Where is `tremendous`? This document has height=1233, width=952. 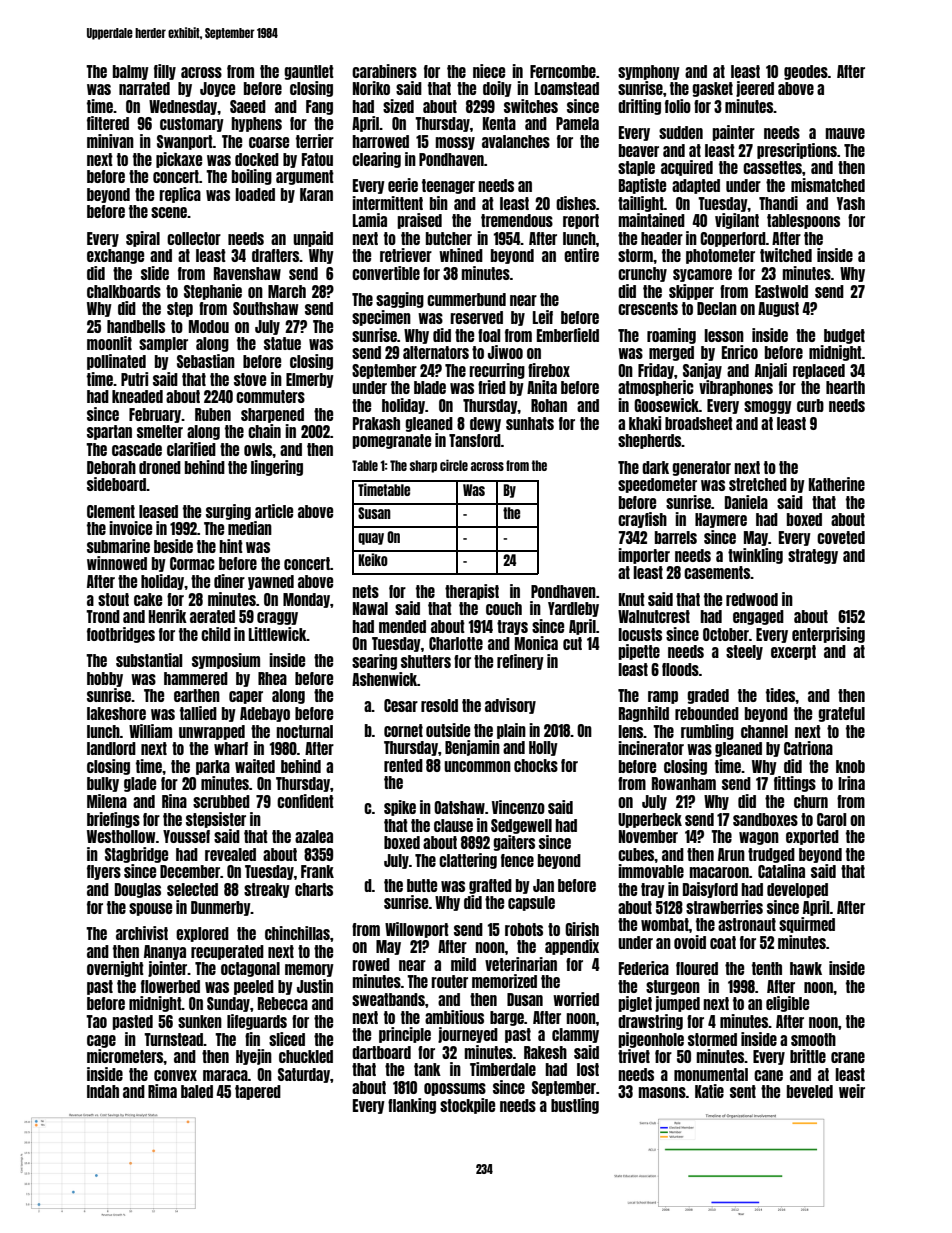 tremendous is located at coordinates (517, 220).
